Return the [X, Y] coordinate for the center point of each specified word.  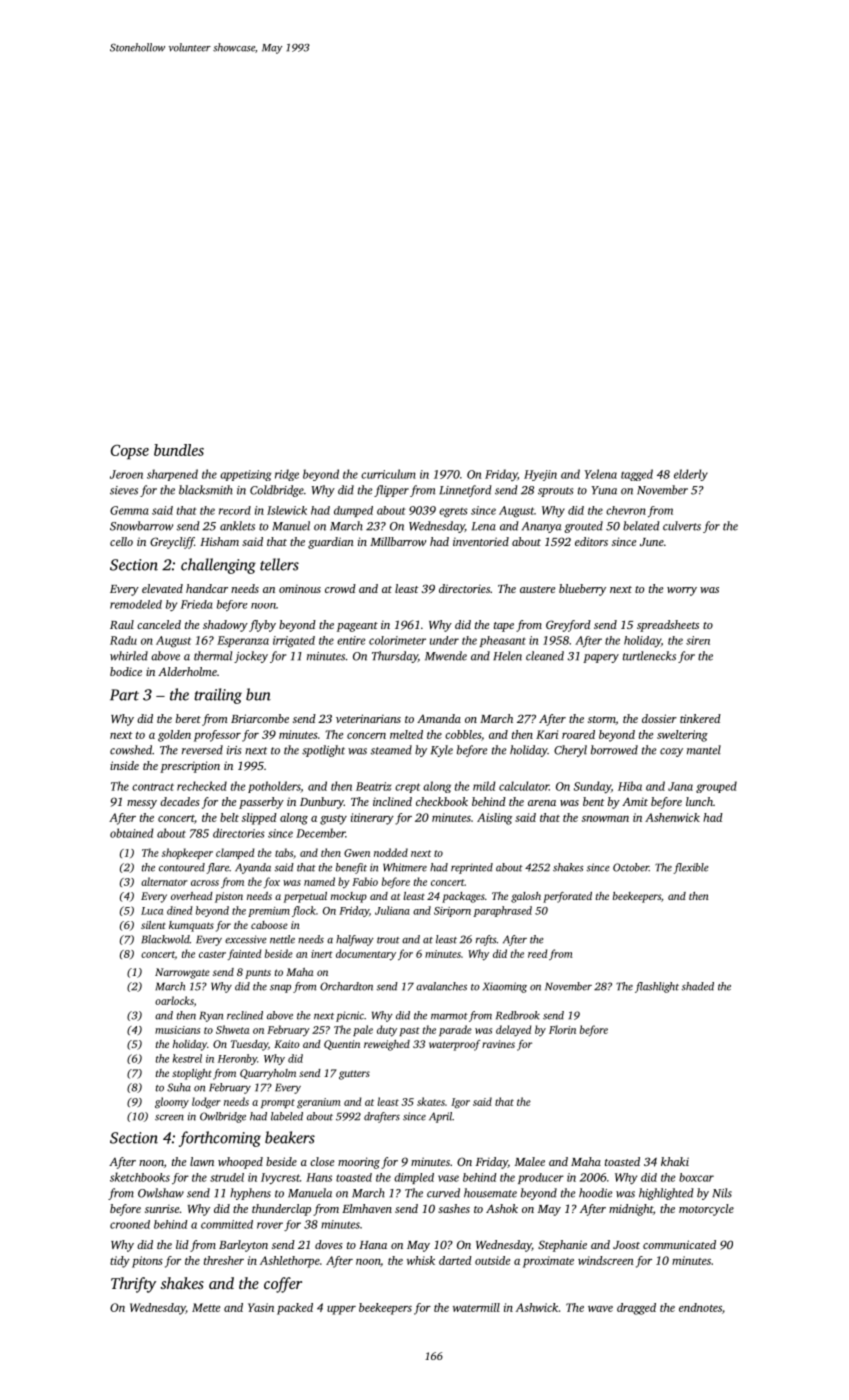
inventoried [481, 541]
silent [153, 925]
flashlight [657, 987]
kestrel [187, 1058]
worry [682, 591]
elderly [691, 475]
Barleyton [243, 1246]
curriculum [388, 474]
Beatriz [373, 786]
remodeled [136, 604]
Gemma [129, 510]
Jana [680, 786]
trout [388, 940]
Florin [562, 1029]
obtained [132, 833]
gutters [354, 1075]
